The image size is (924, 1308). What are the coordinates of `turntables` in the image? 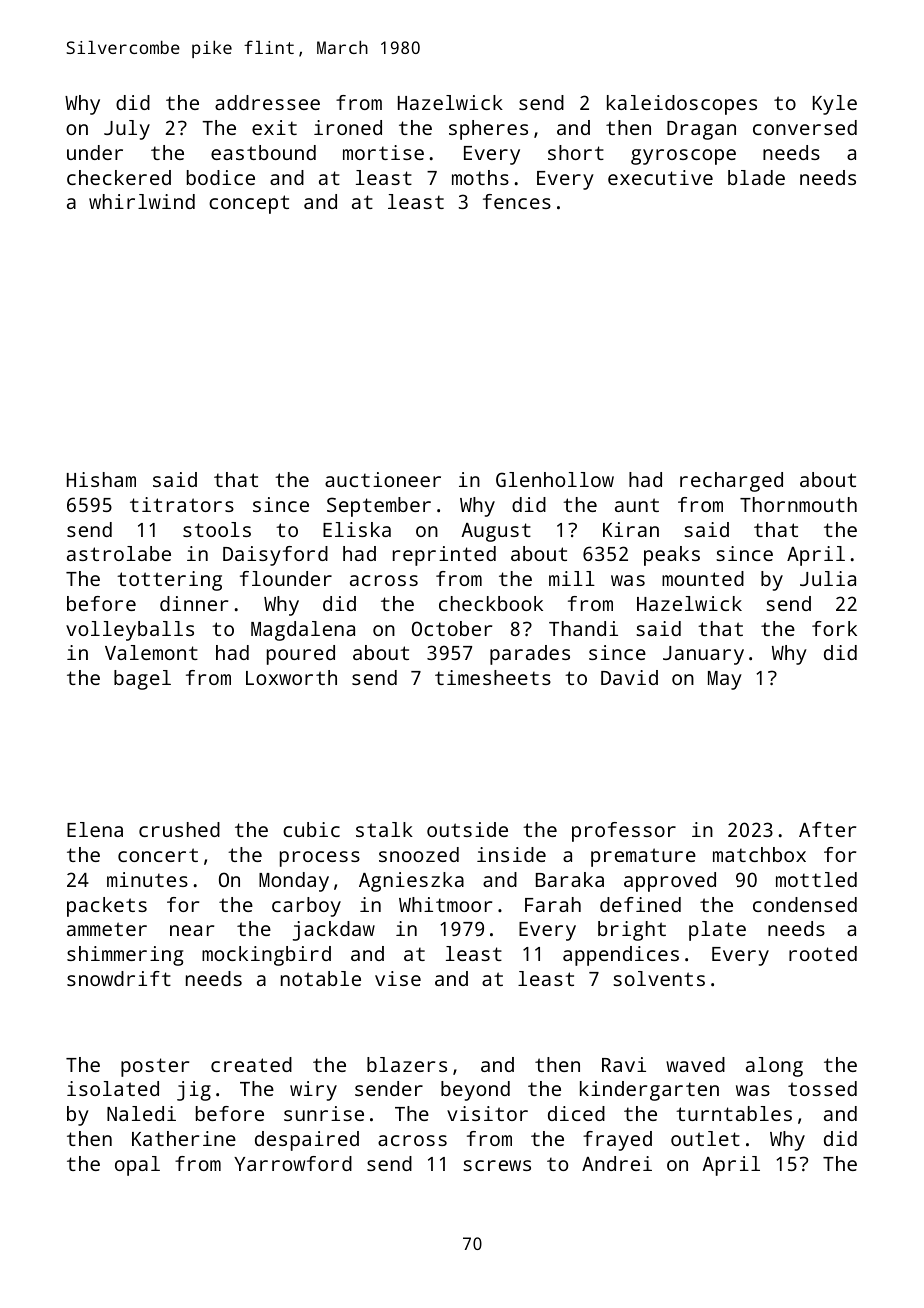 It's located at (734, 1113).
